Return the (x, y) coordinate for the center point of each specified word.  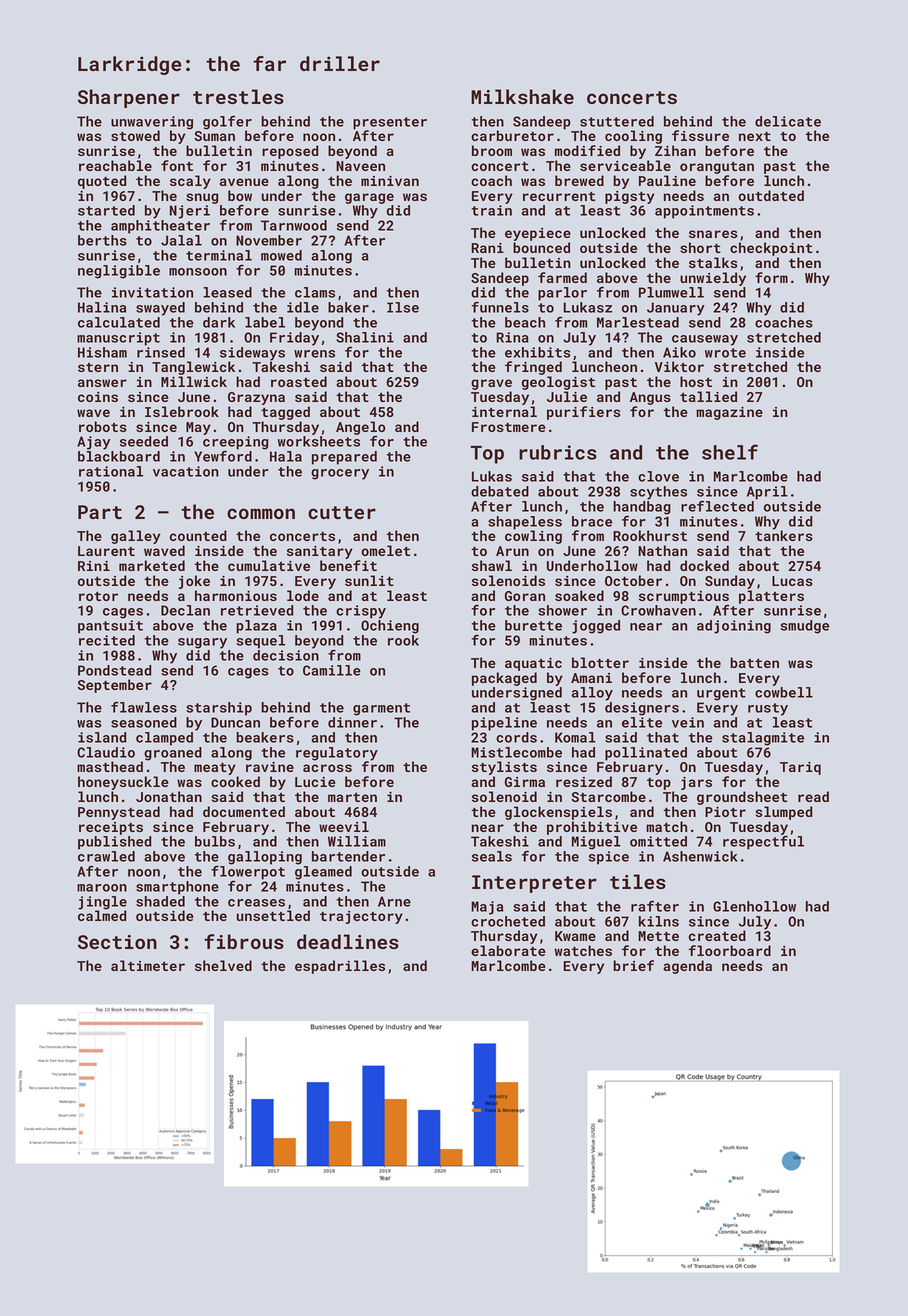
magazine (729, 413)
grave (491, 384)
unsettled (273, 915)
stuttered (617, 121)
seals (492, 856)
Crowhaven (658, 610)
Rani (487, 248)
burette (533, 625)
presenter (390, 123)
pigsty (630, 197)
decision (286, 655)
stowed (135, 135)
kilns (659, 921)
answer (102, 383)
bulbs (215, 841)
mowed (281, 255)
